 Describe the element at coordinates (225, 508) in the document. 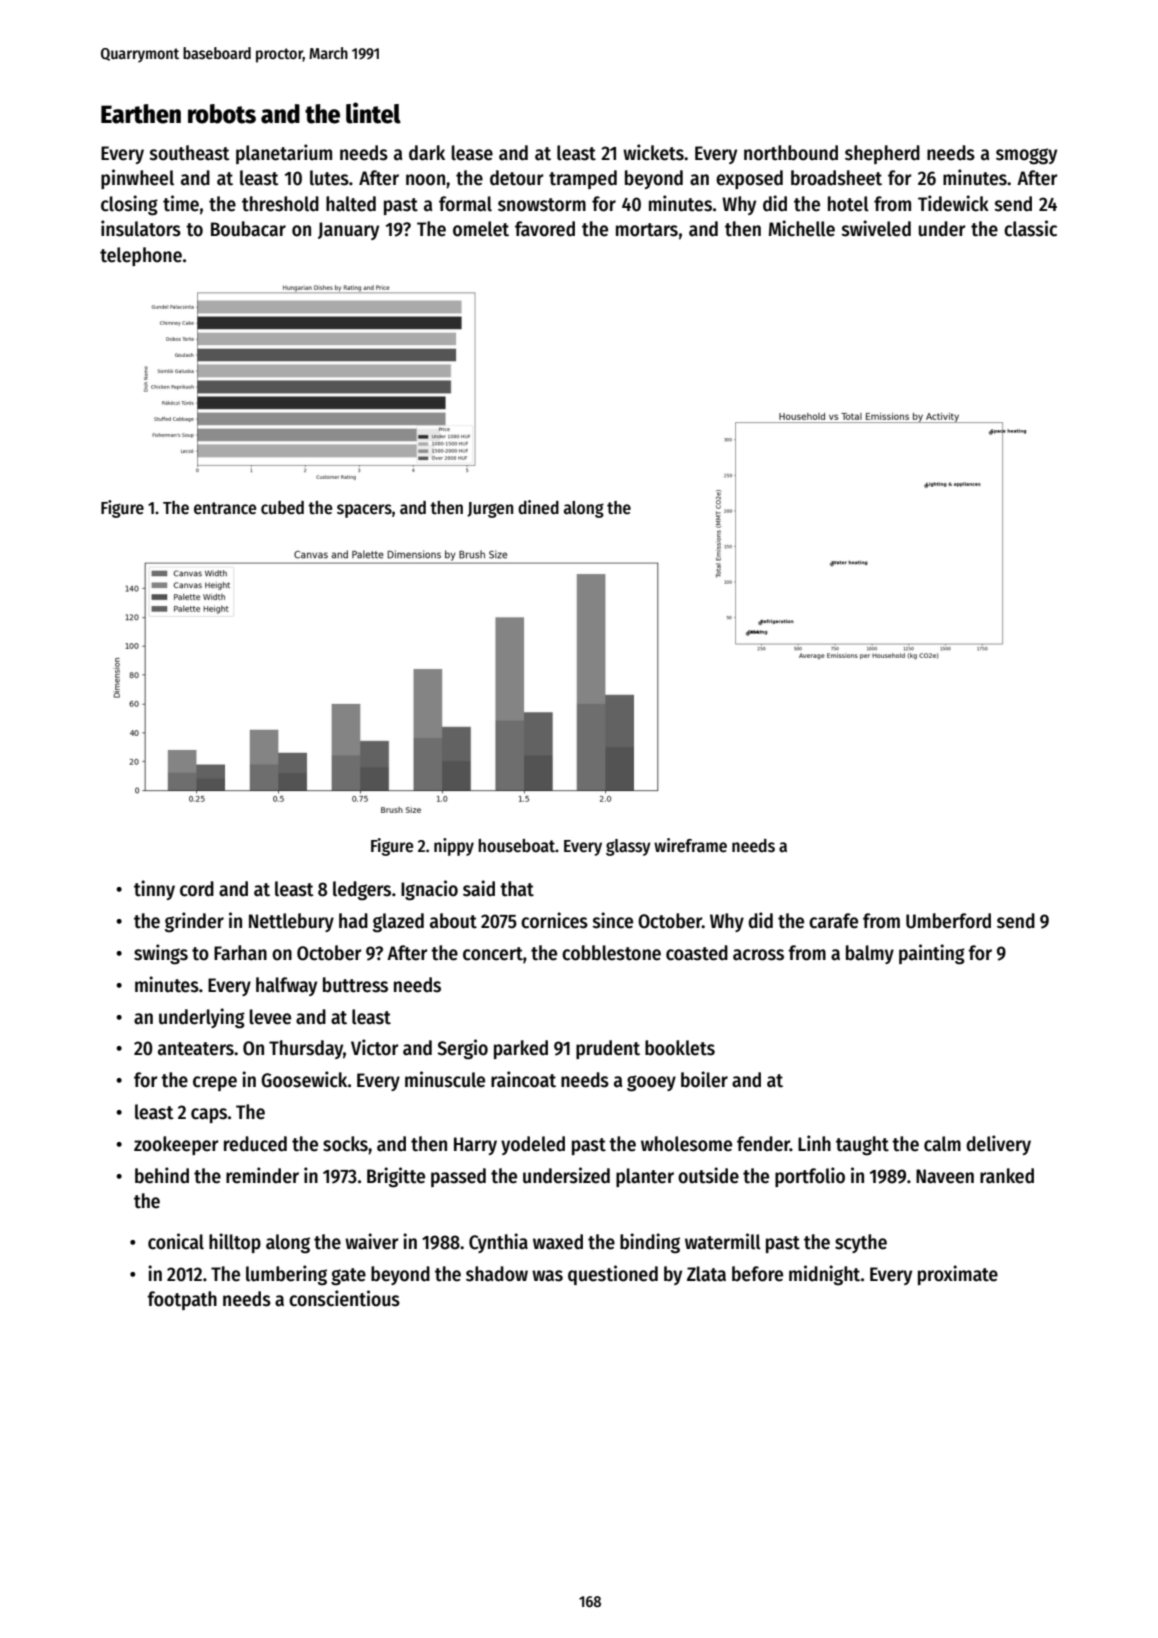

I see `entrance` at that location.
